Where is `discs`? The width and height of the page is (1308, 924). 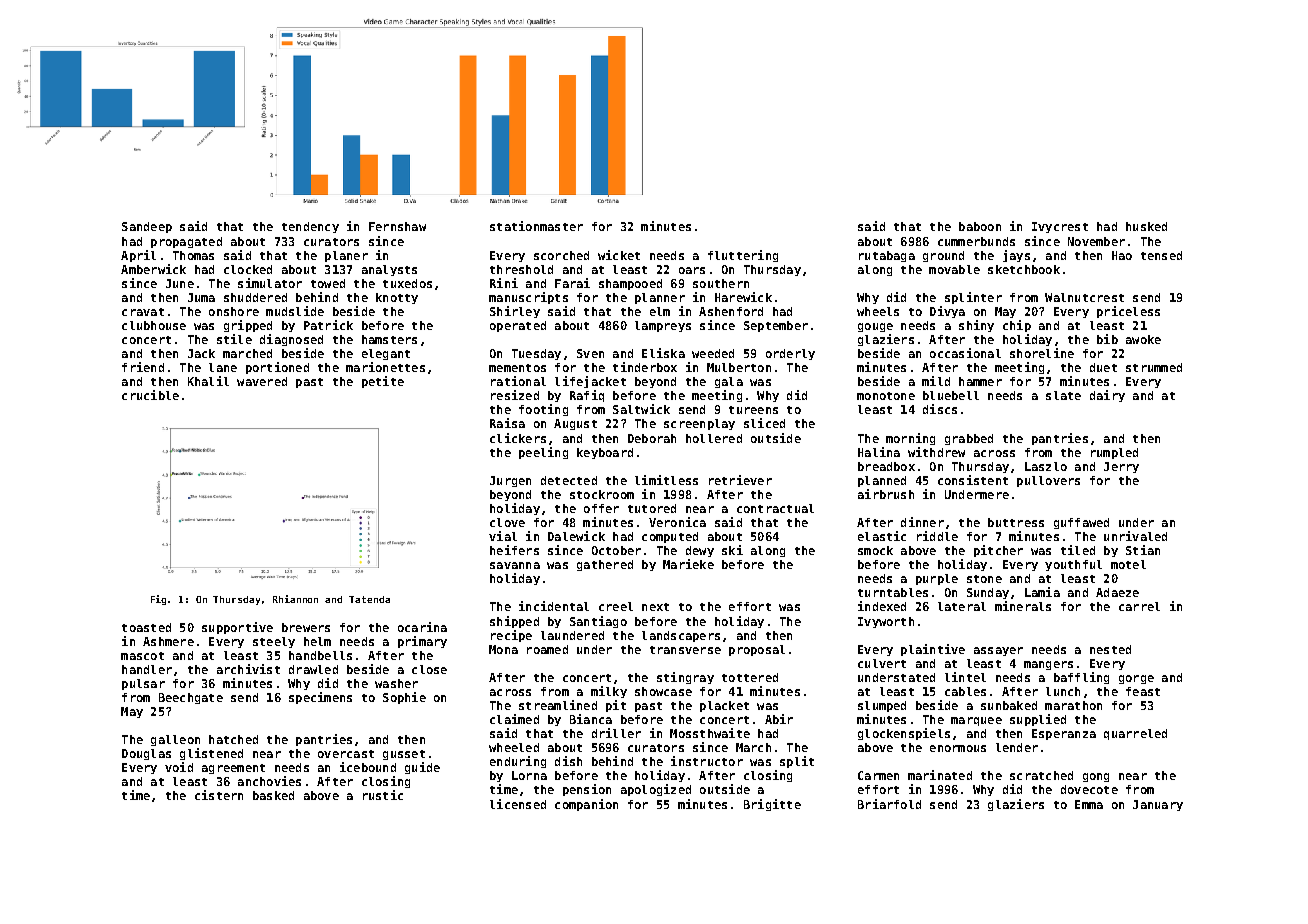
discs is located at coordinates (940, 409).
